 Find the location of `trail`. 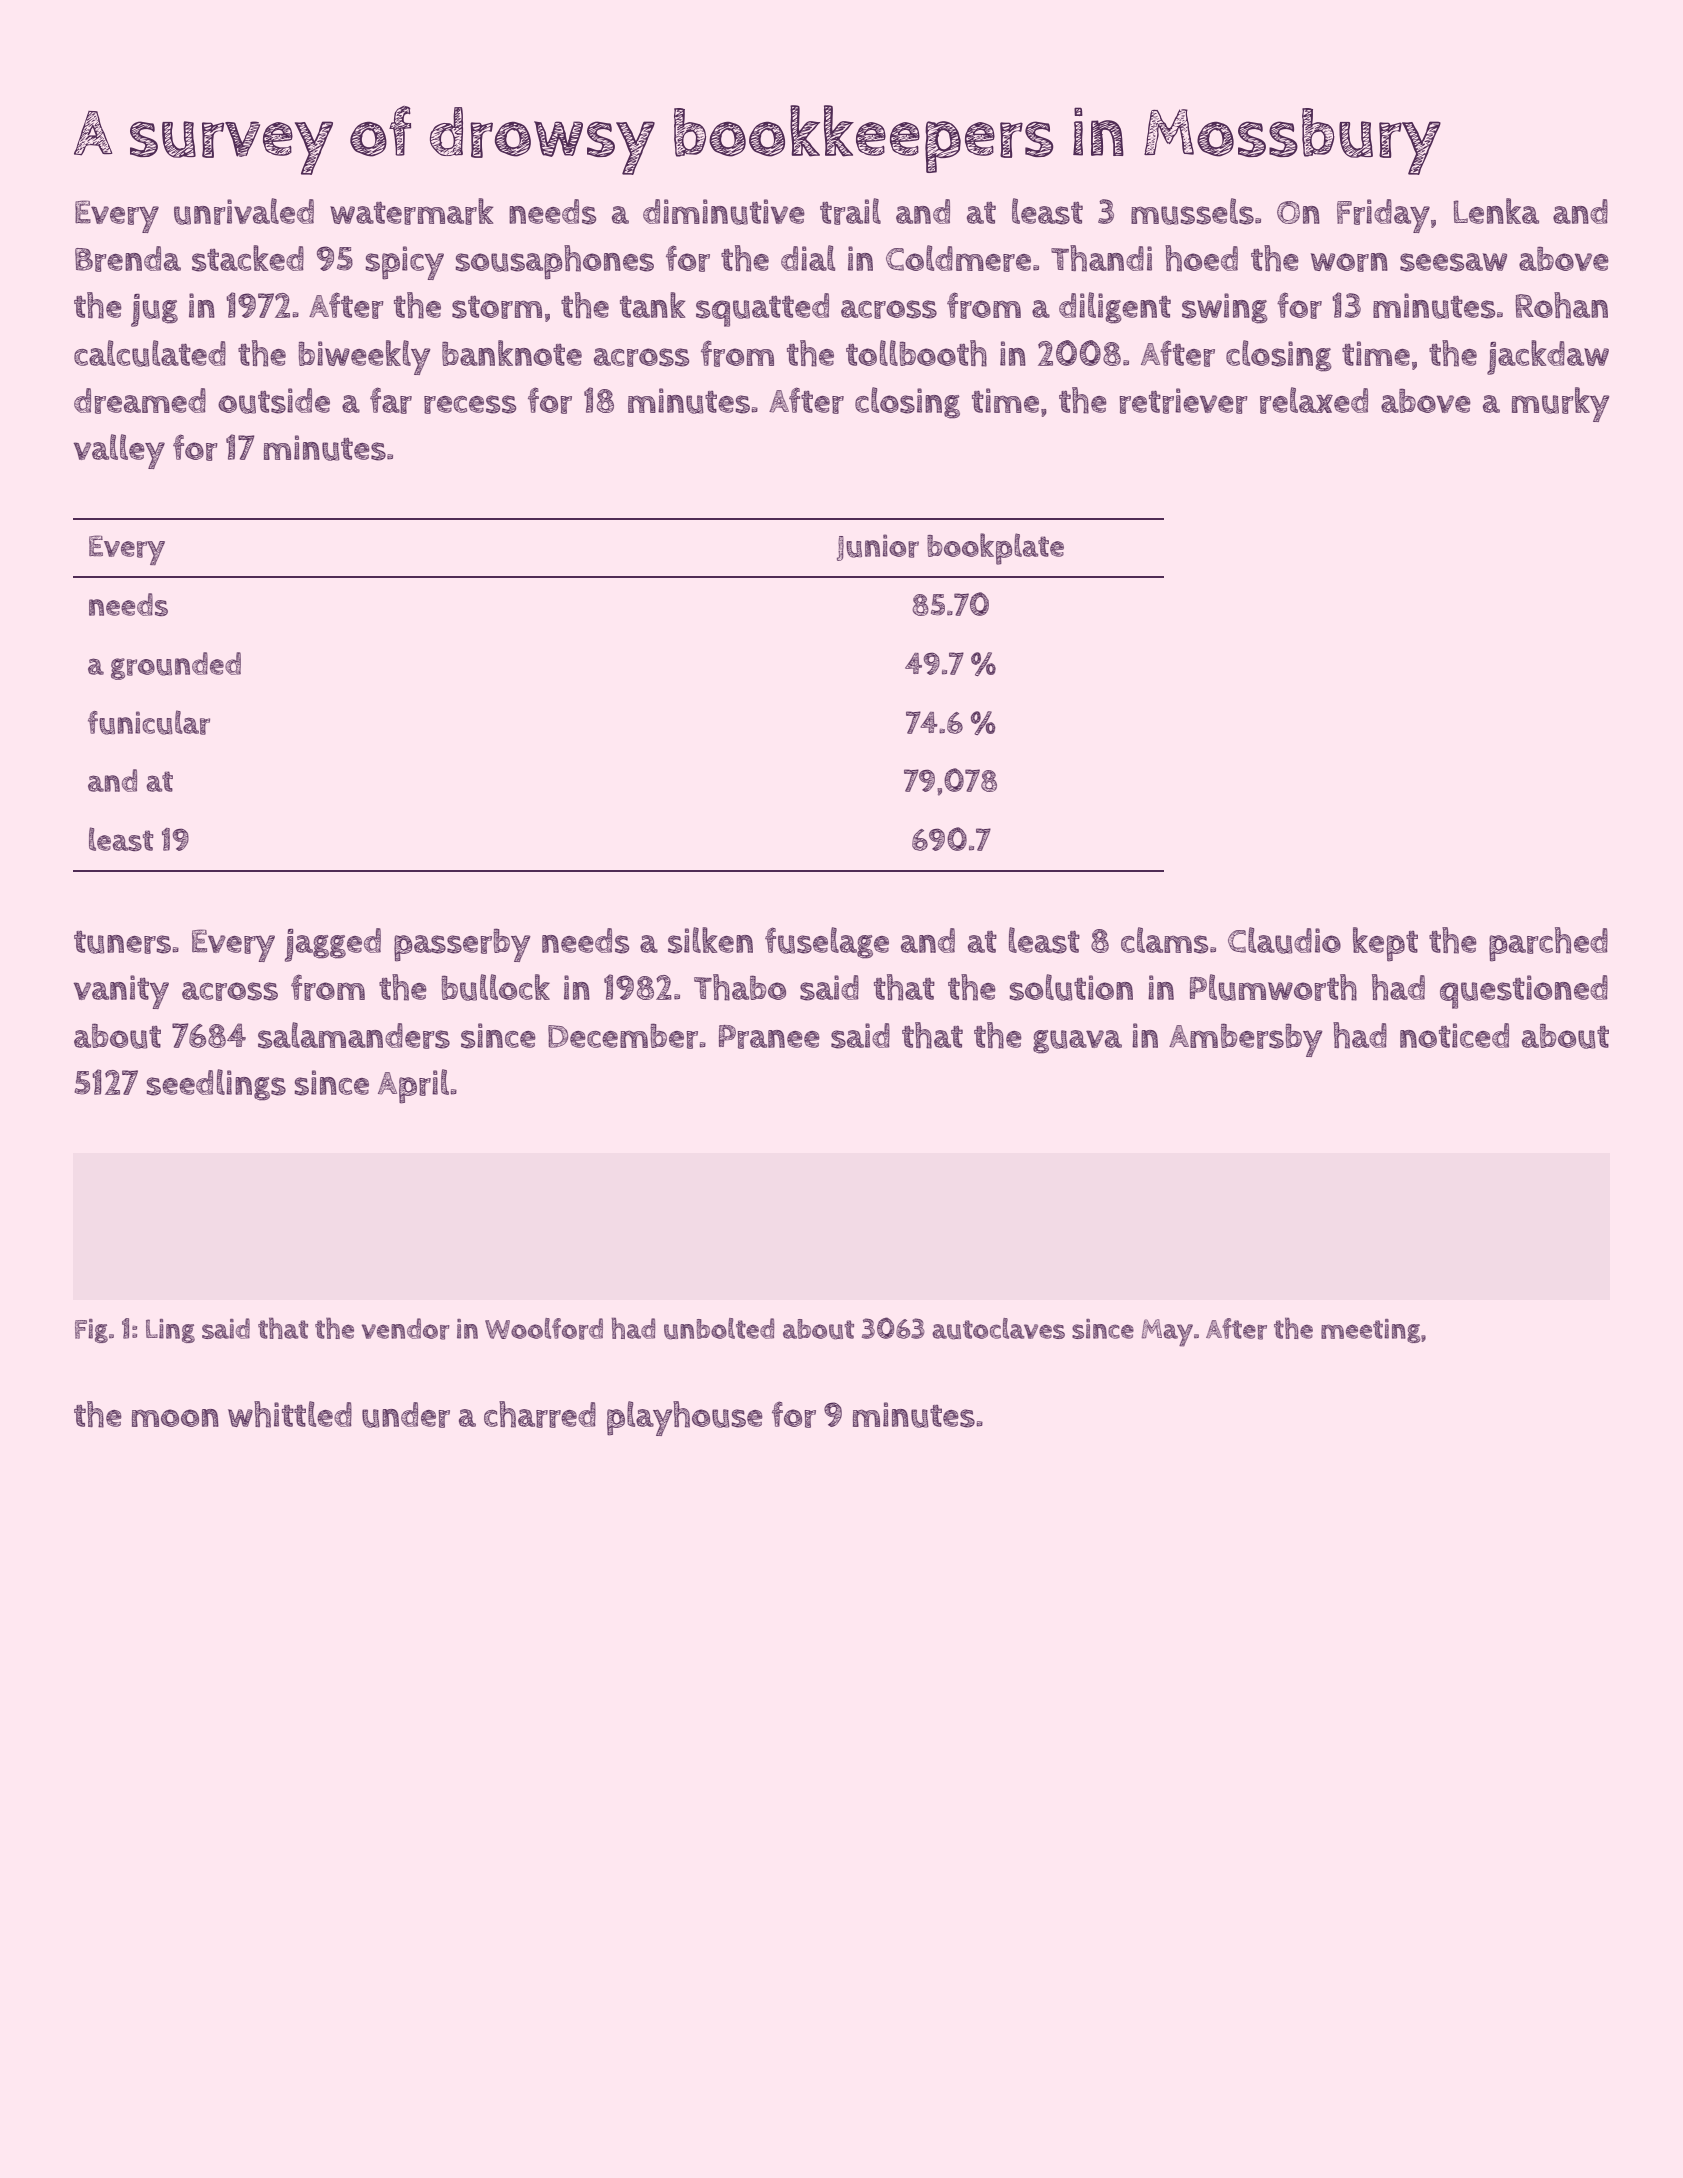

trail is located at coordinates (850, 211).
